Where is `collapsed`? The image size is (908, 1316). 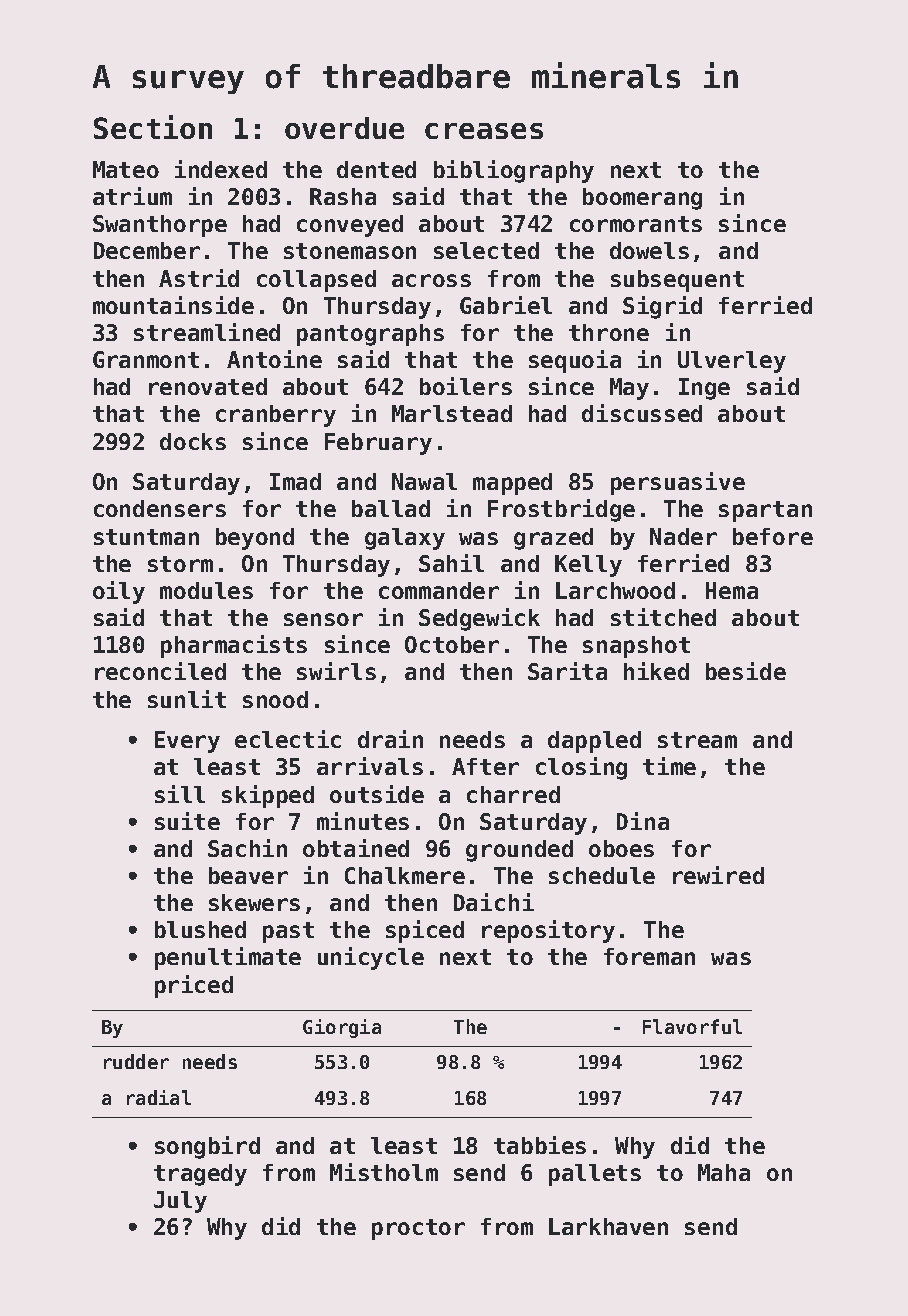
collapsed is located at coordinates (316, 281).
